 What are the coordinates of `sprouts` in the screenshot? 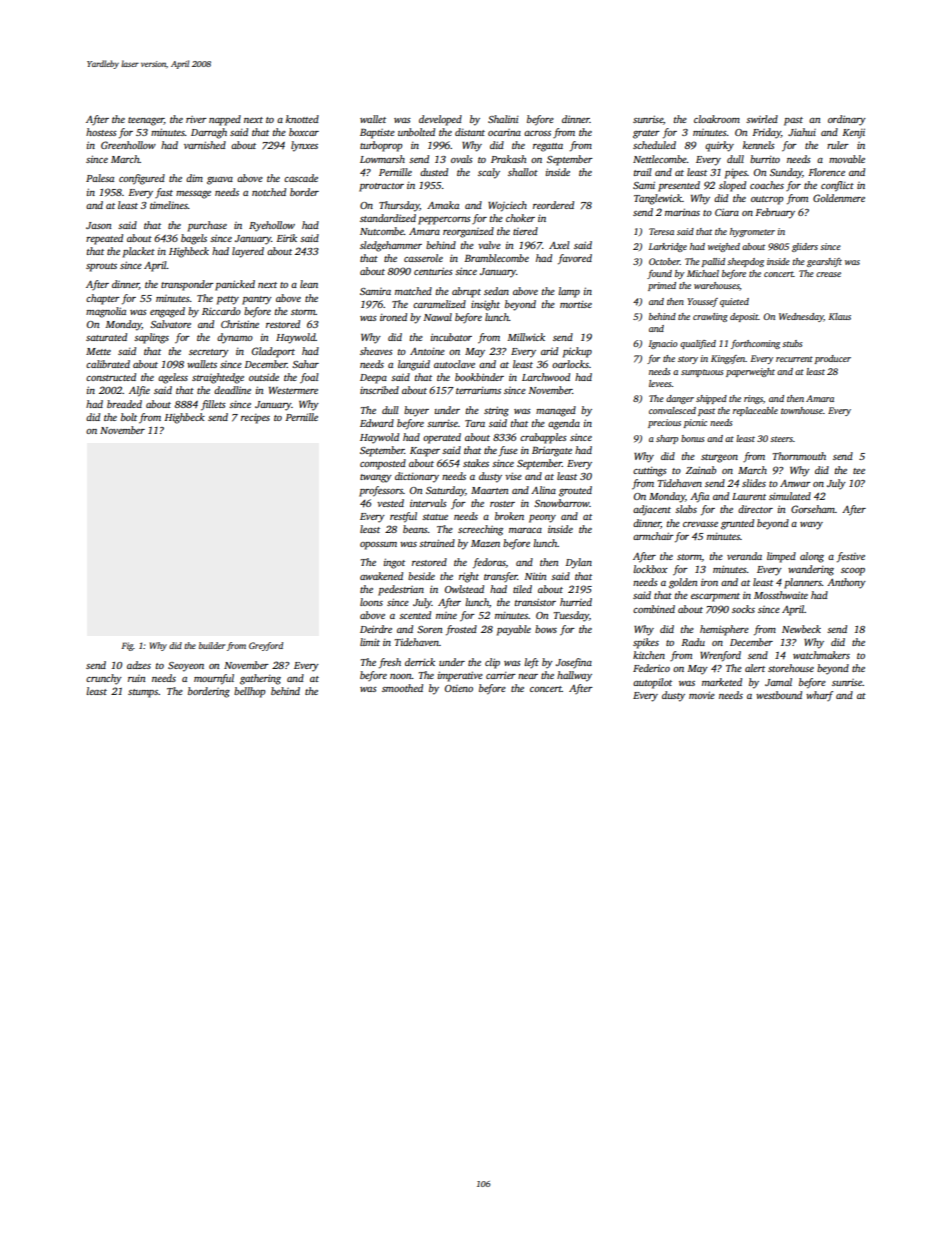 It's located at (101, 267).
